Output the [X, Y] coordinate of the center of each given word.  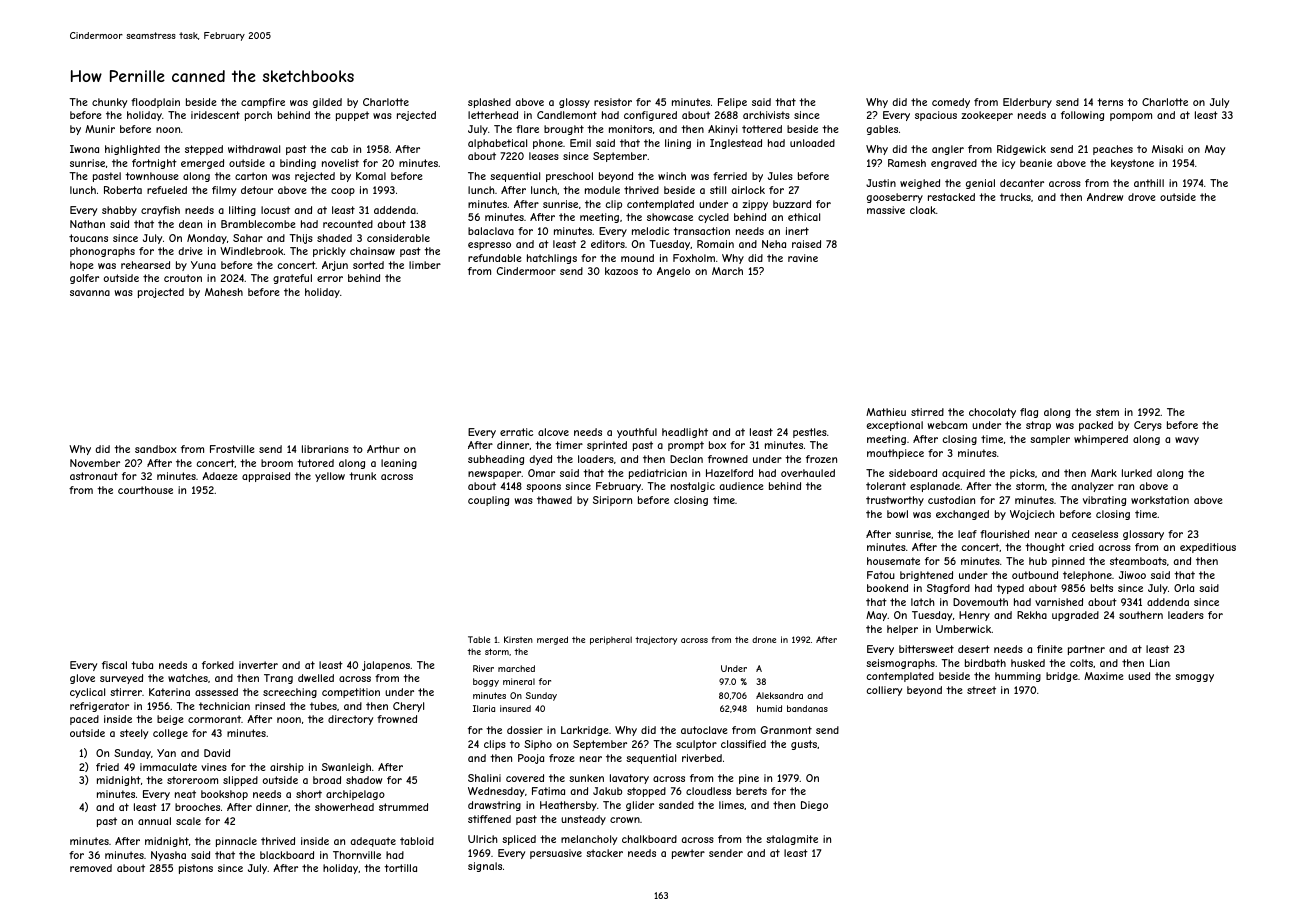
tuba [142, 665]
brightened [926, 576]
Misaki [1167, 149]
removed [91, 868]
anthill [1149, 183]
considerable [398, 238]
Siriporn [612, 501]
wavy [1187, 441]
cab [339, 149]
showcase [670, 217]
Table [479, 639]
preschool [569, 177]
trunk [363, 476]
